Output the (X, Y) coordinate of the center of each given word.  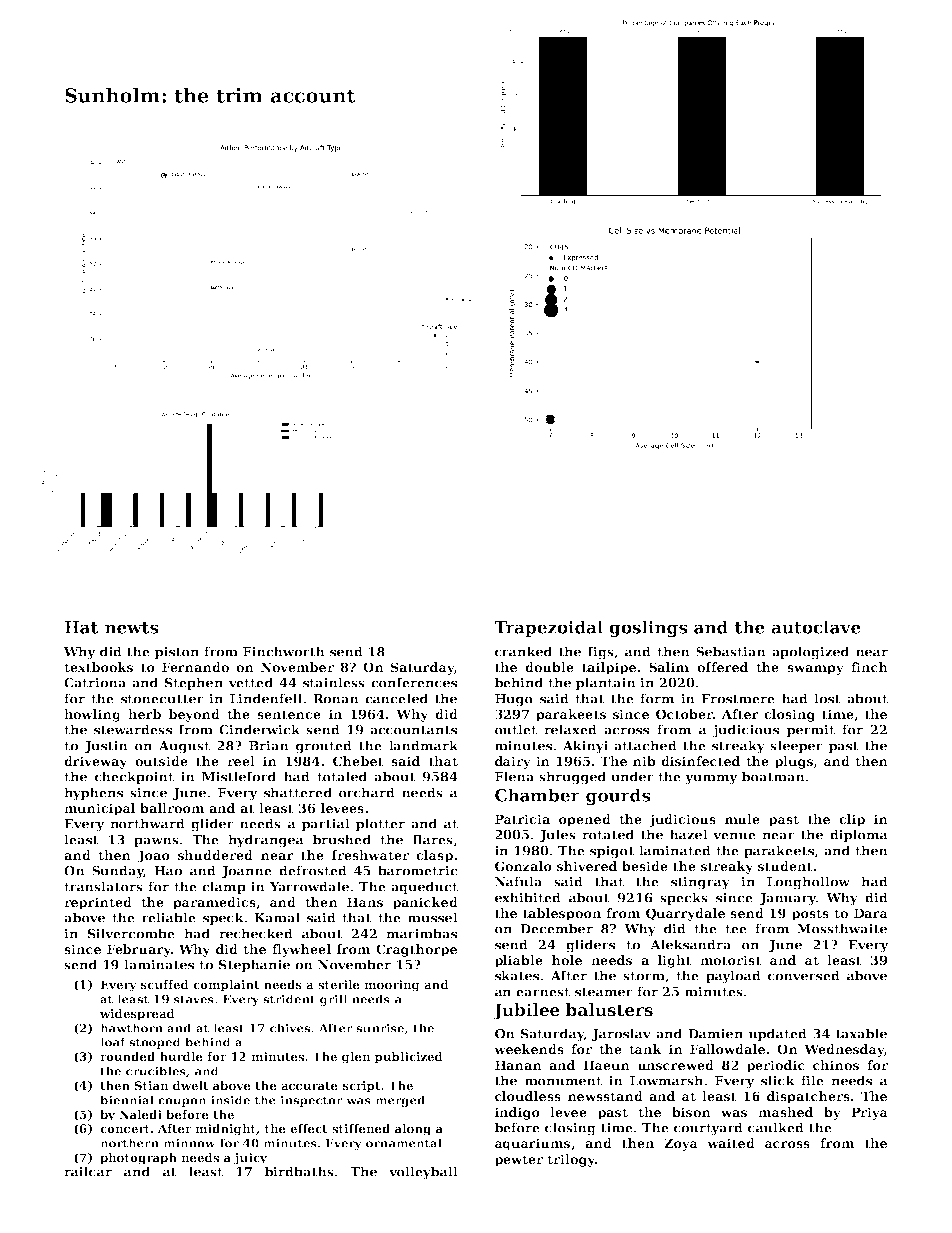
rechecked (256, 933)
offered (722, 667)
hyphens (93, 794)
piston (177, 653)
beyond (194, 715)
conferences (414, 682)
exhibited (528, 897)
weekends (529, 1049)
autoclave (816, 627)
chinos (836, 1065)
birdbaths (299, 1171)
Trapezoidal (548, 628)
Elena (514, 776)
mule (742, 819)
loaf (113, 1042)
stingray (700, 883)
